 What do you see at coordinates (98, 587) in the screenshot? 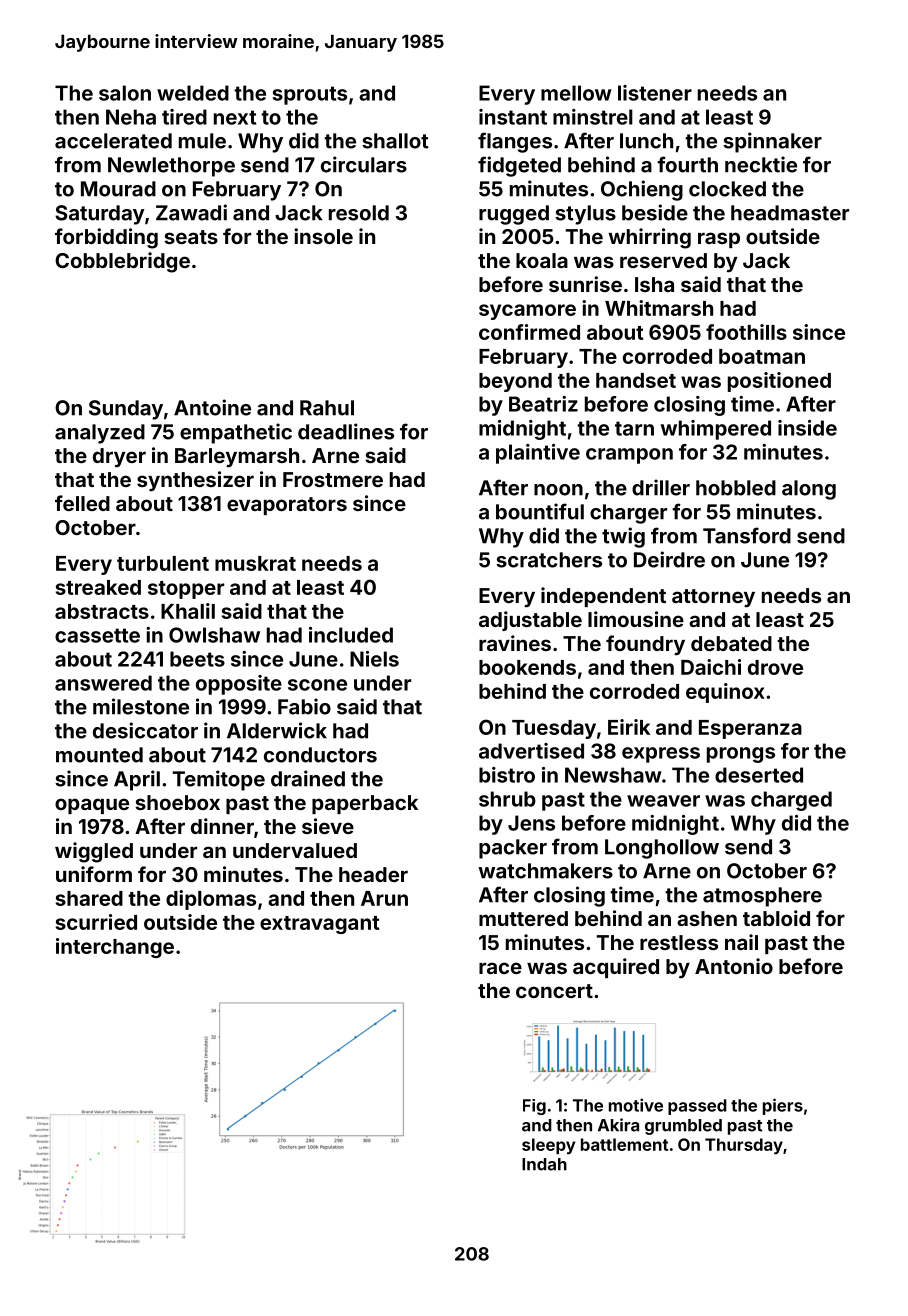
I see `streaked` at bounding box center [98, 587].
